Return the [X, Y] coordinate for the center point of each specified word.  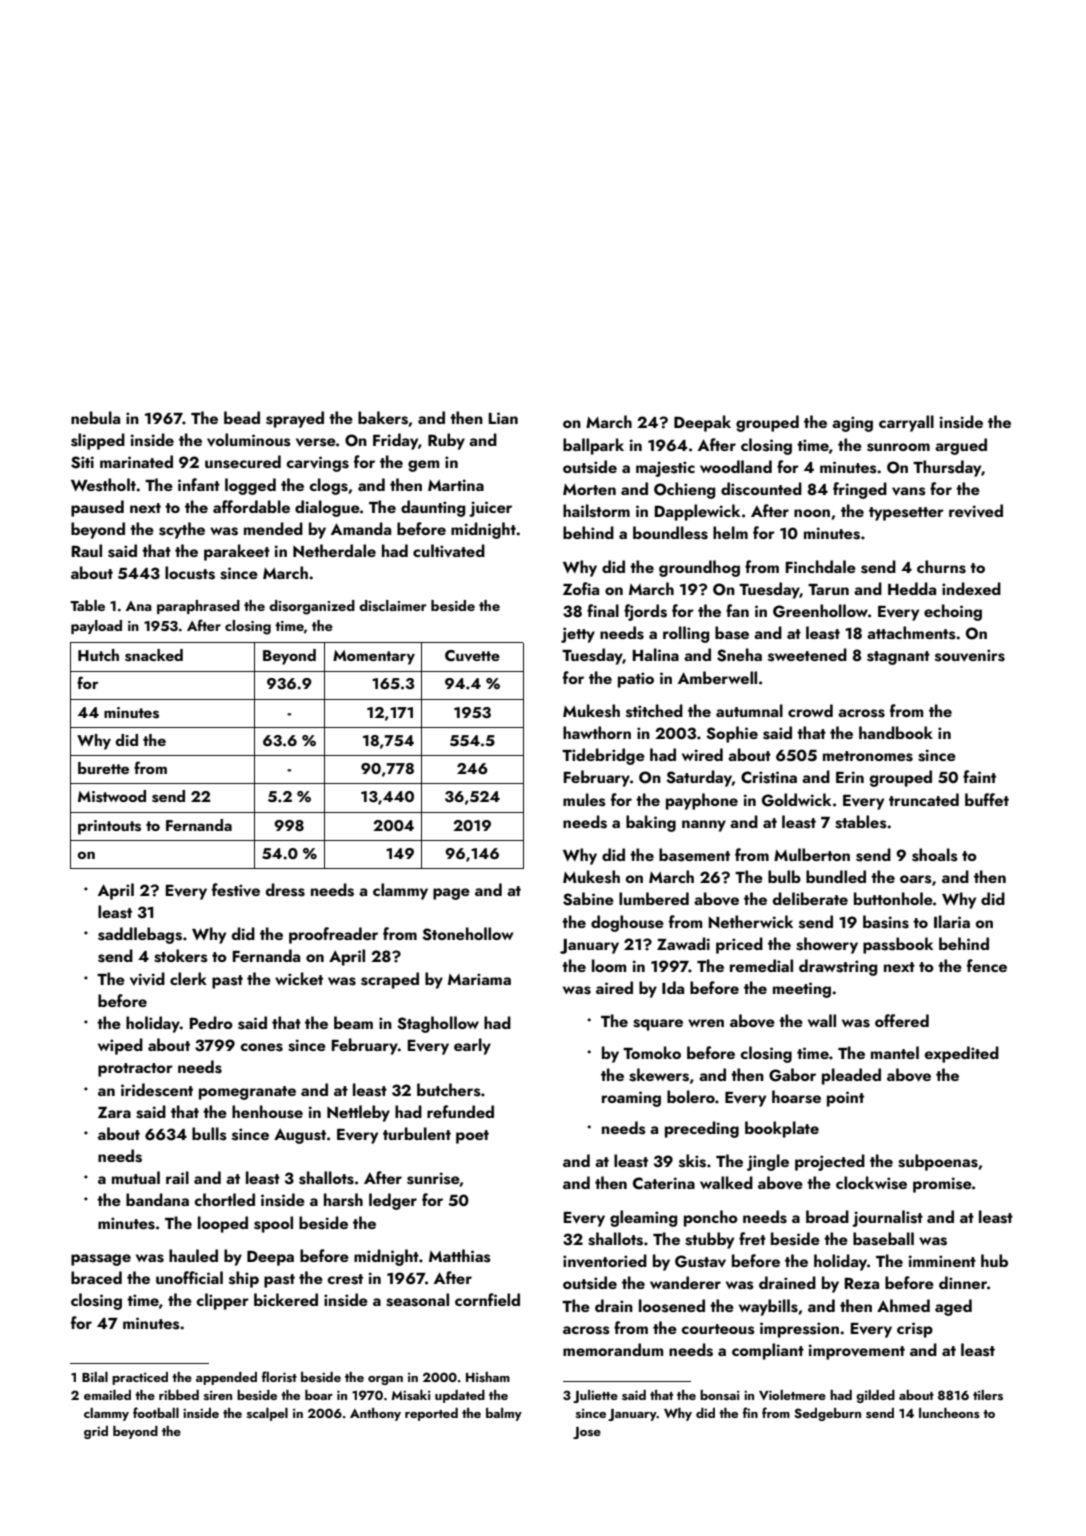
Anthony [375, 1414]
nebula [95, 417]
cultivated [449, 551]
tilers [988, 1395]
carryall [906, 423]
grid [96, 1432]
